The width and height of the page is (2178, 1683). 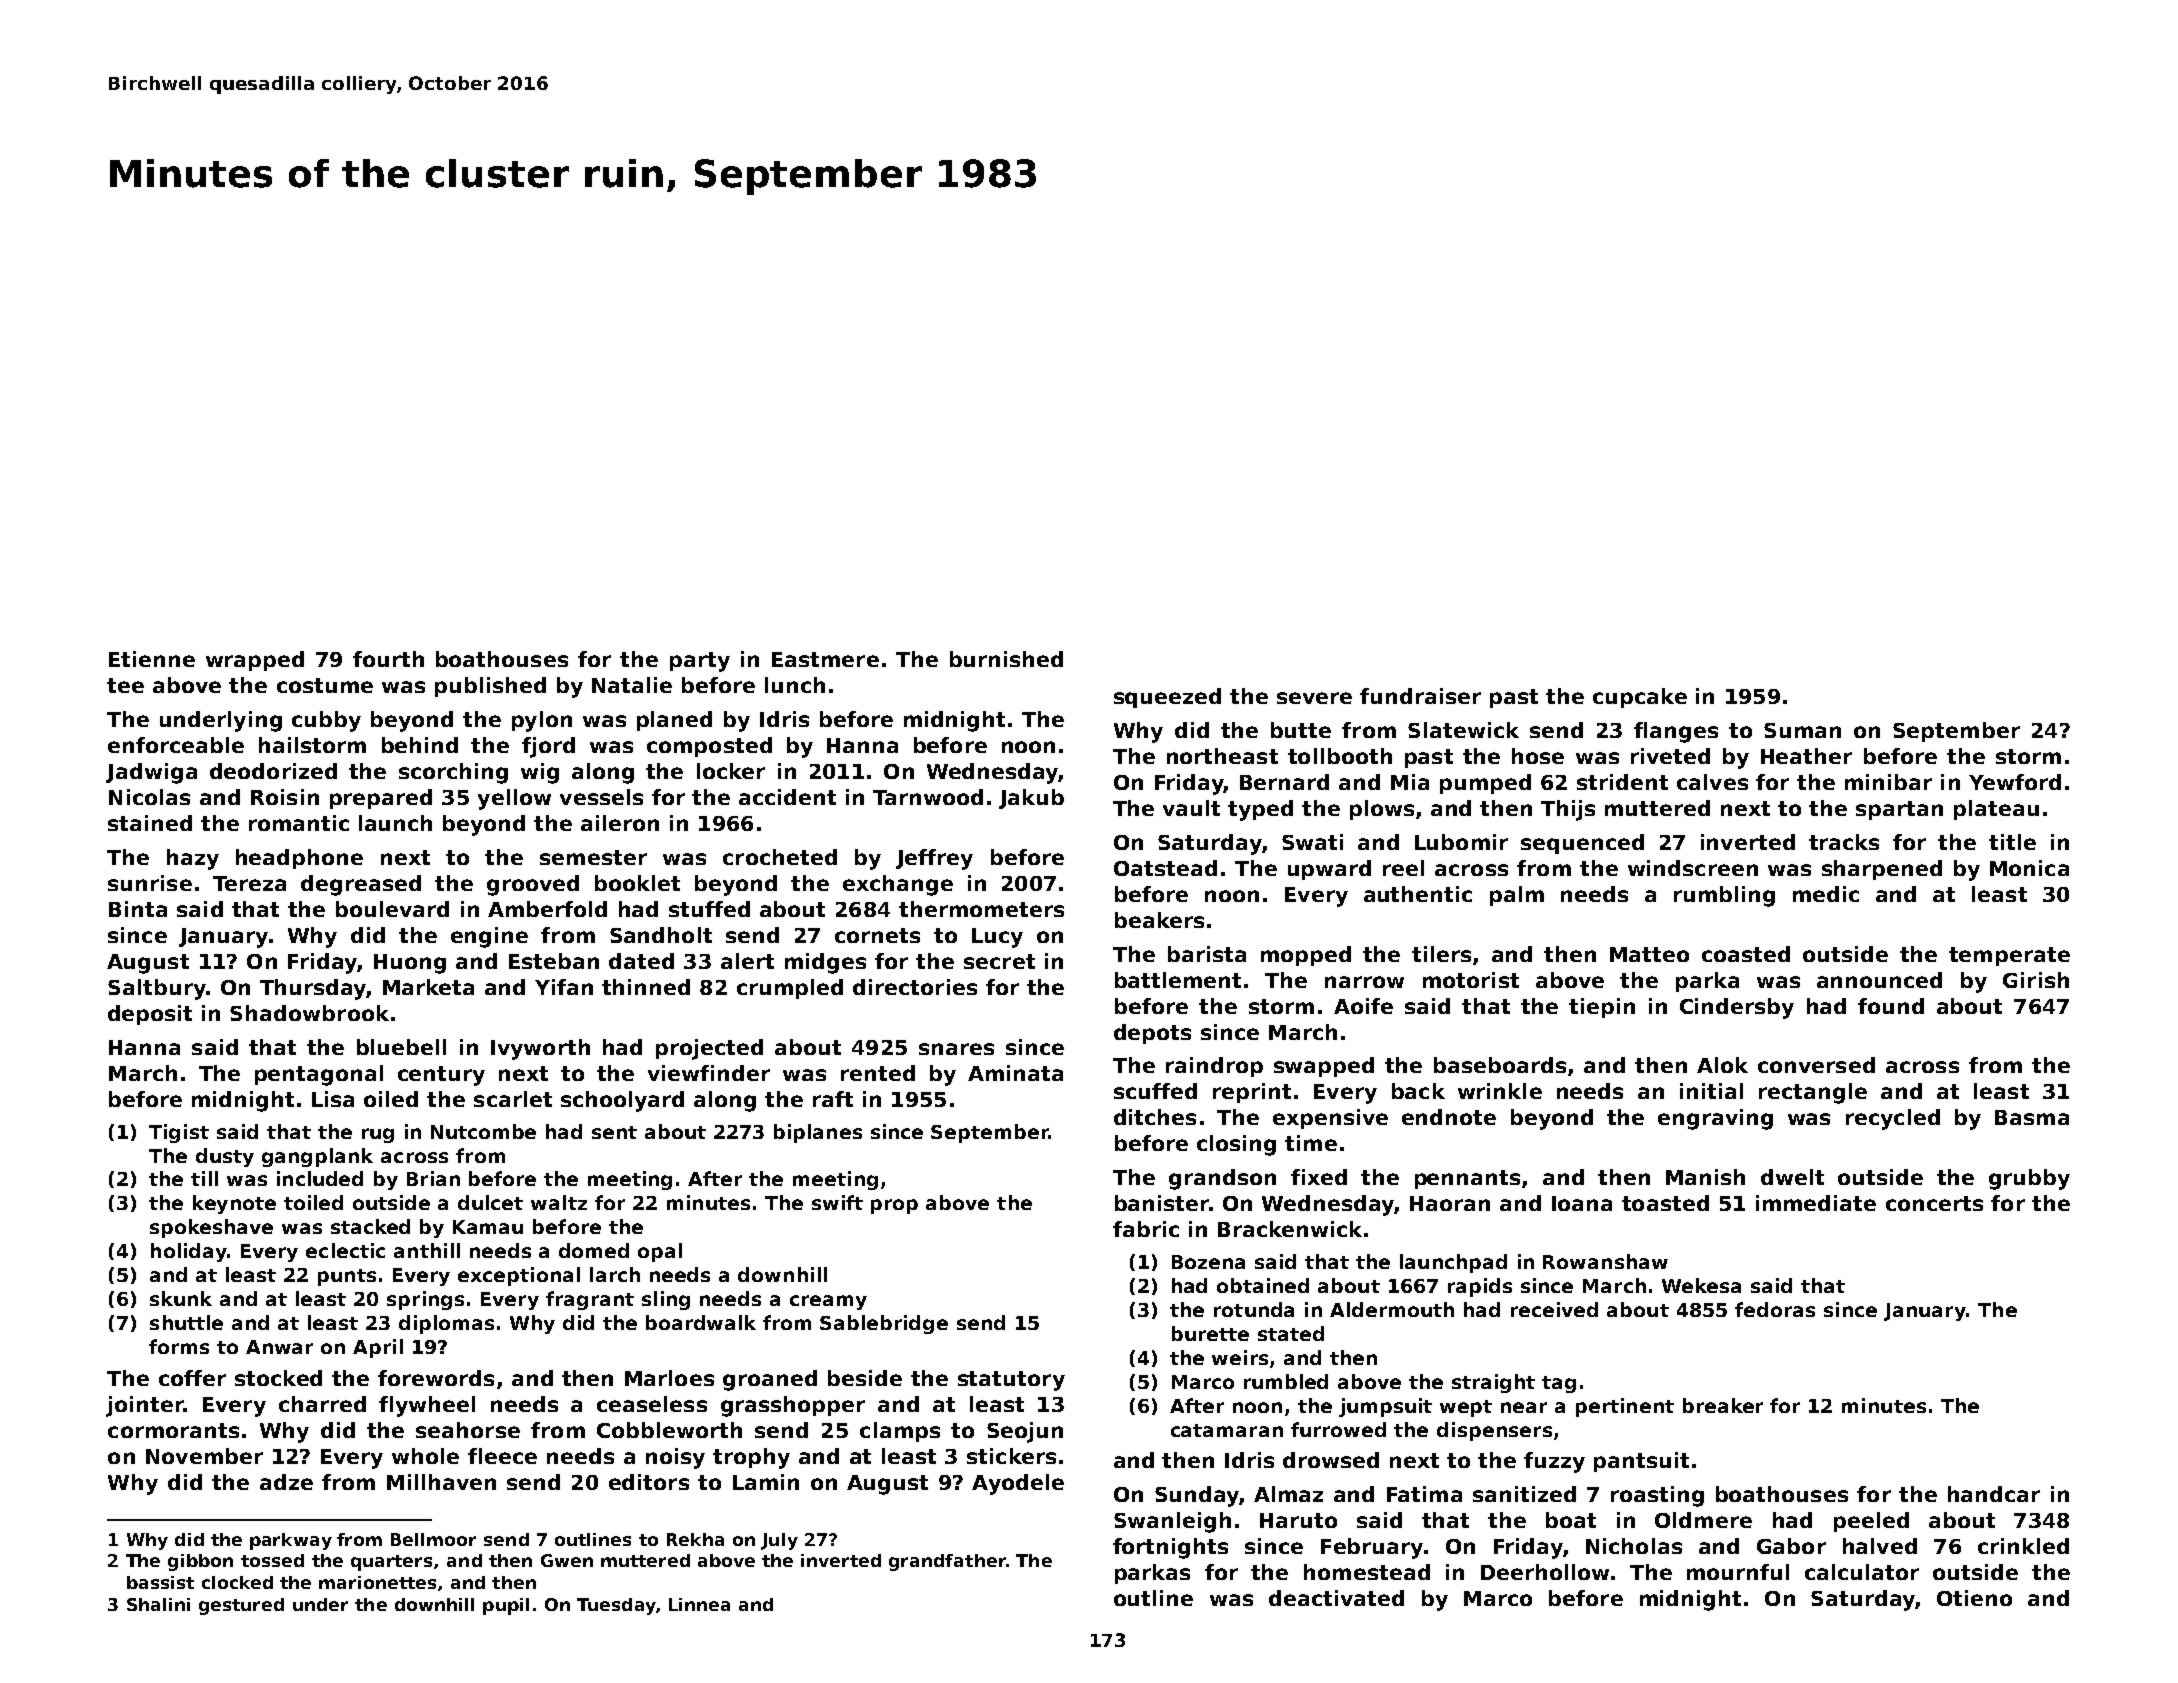 I want to click on Swanleigh, so click(x=1172, y=1522).
